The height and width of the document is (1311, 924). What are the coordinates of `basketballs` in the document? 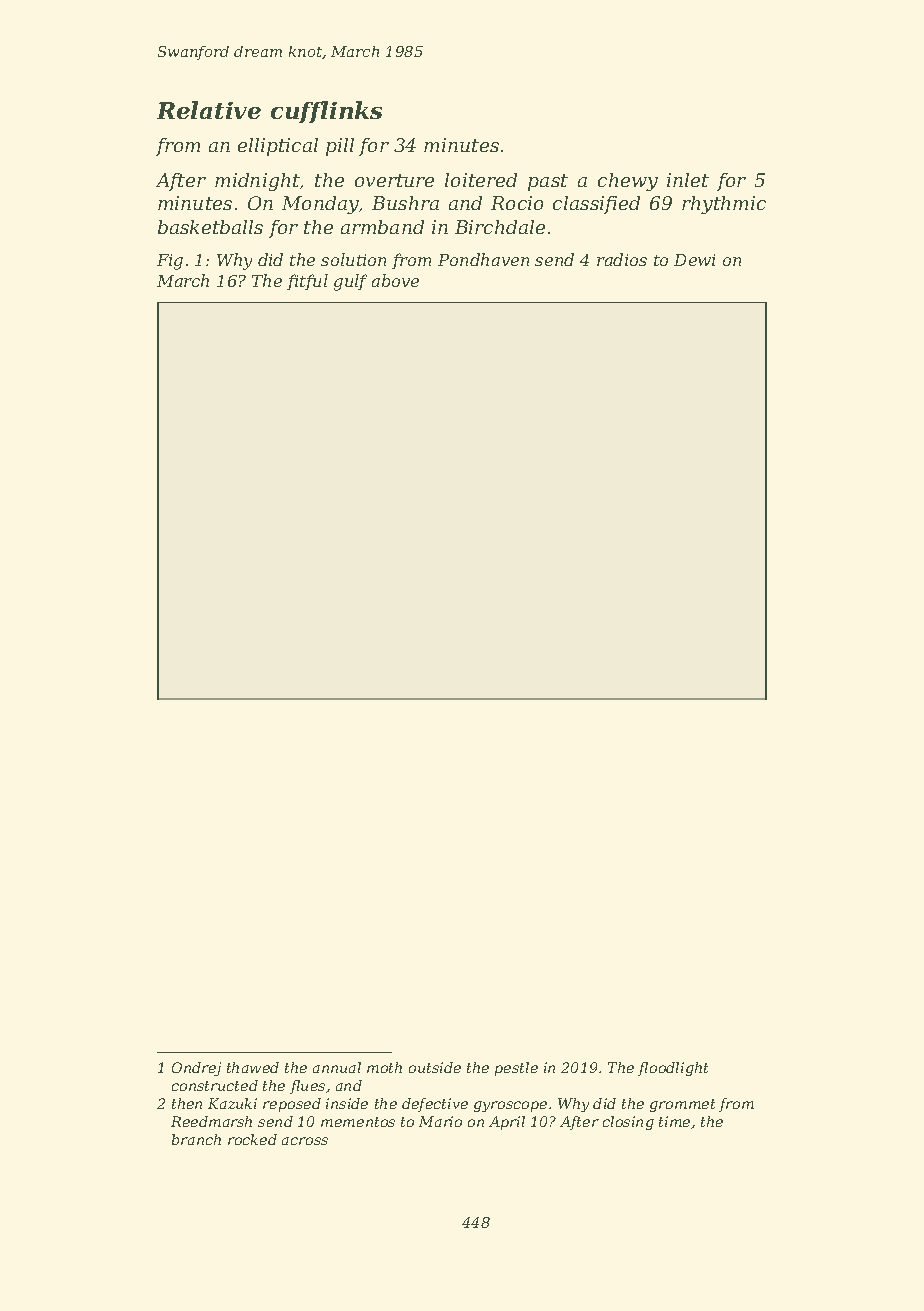 It's located at (210, 227).
